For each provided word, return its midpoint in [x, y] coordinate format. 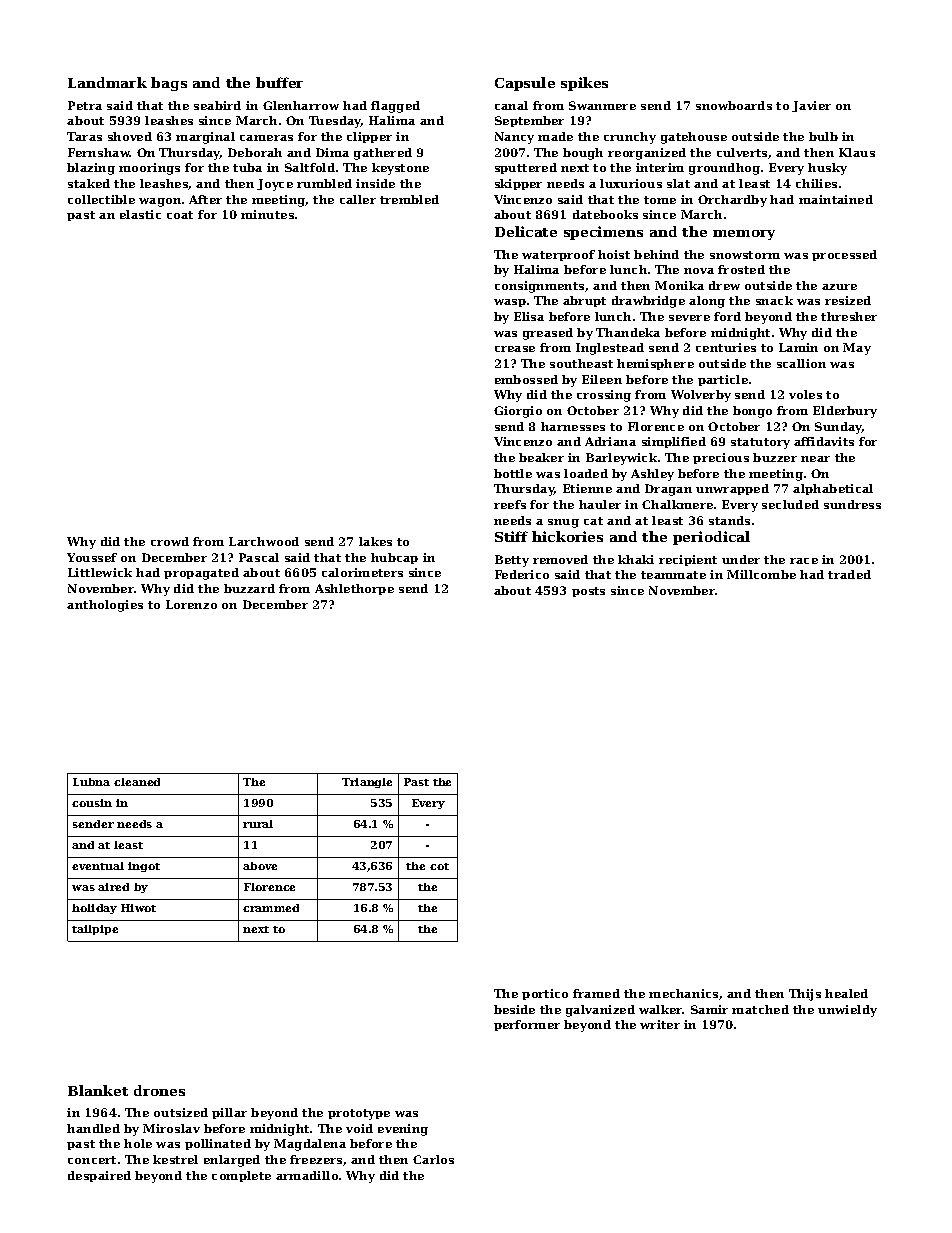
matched [760, 1009]
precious [721, 458]
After [205, 199]
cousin [92, 803]
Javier [811, 106]
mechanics [683, 993]
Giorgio [518, 412]
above [260, 866]
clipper [369, 137]
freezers [316, 1159]
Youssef [92, 557]
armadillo [307, 1175]
